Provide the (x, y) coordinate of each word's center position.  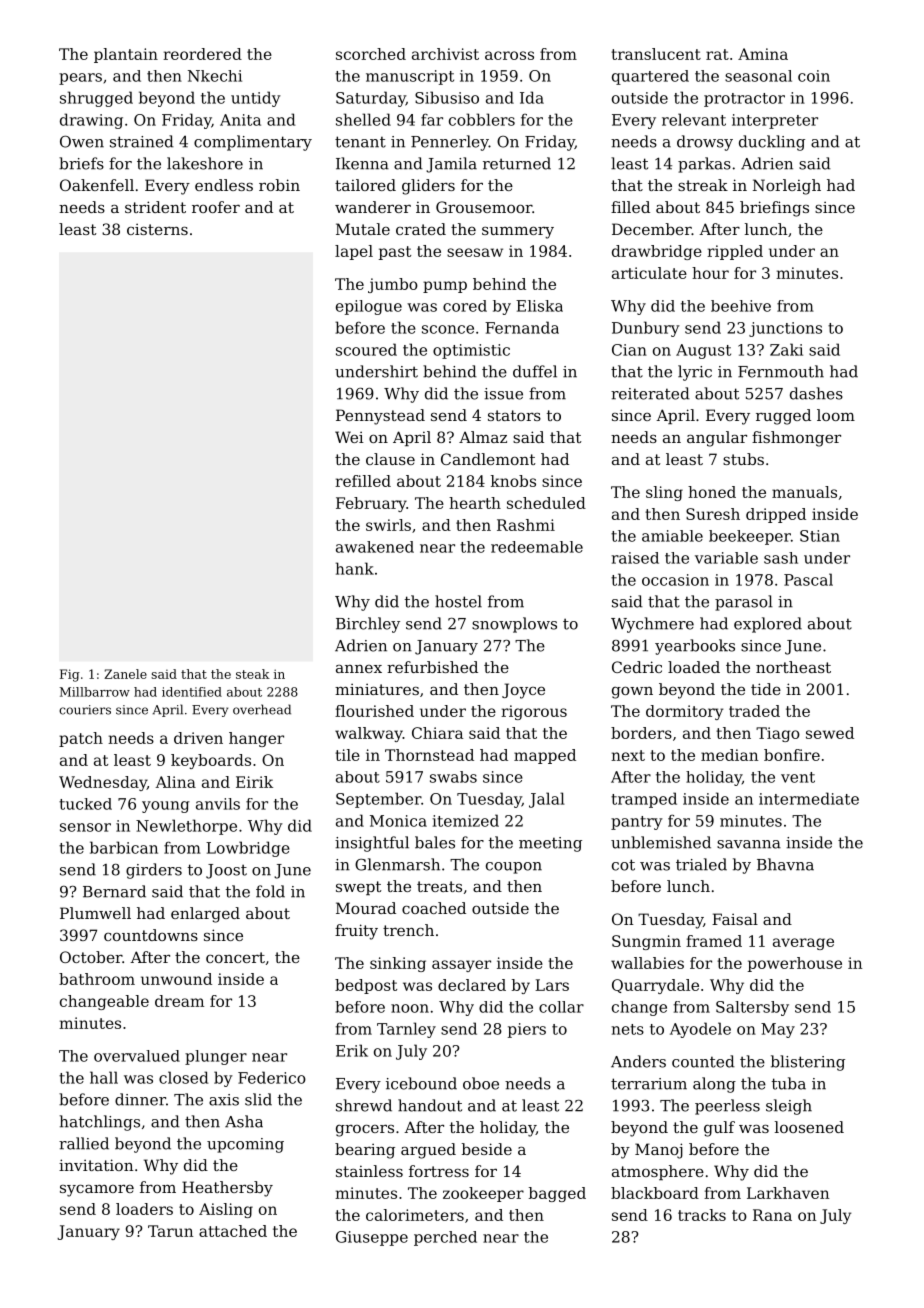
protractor (744, 100)
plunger (216, 1057)
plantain (126, 55)
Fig (70, 675)
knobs (513, 481)
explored (768, 625)
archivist (445, 54)
